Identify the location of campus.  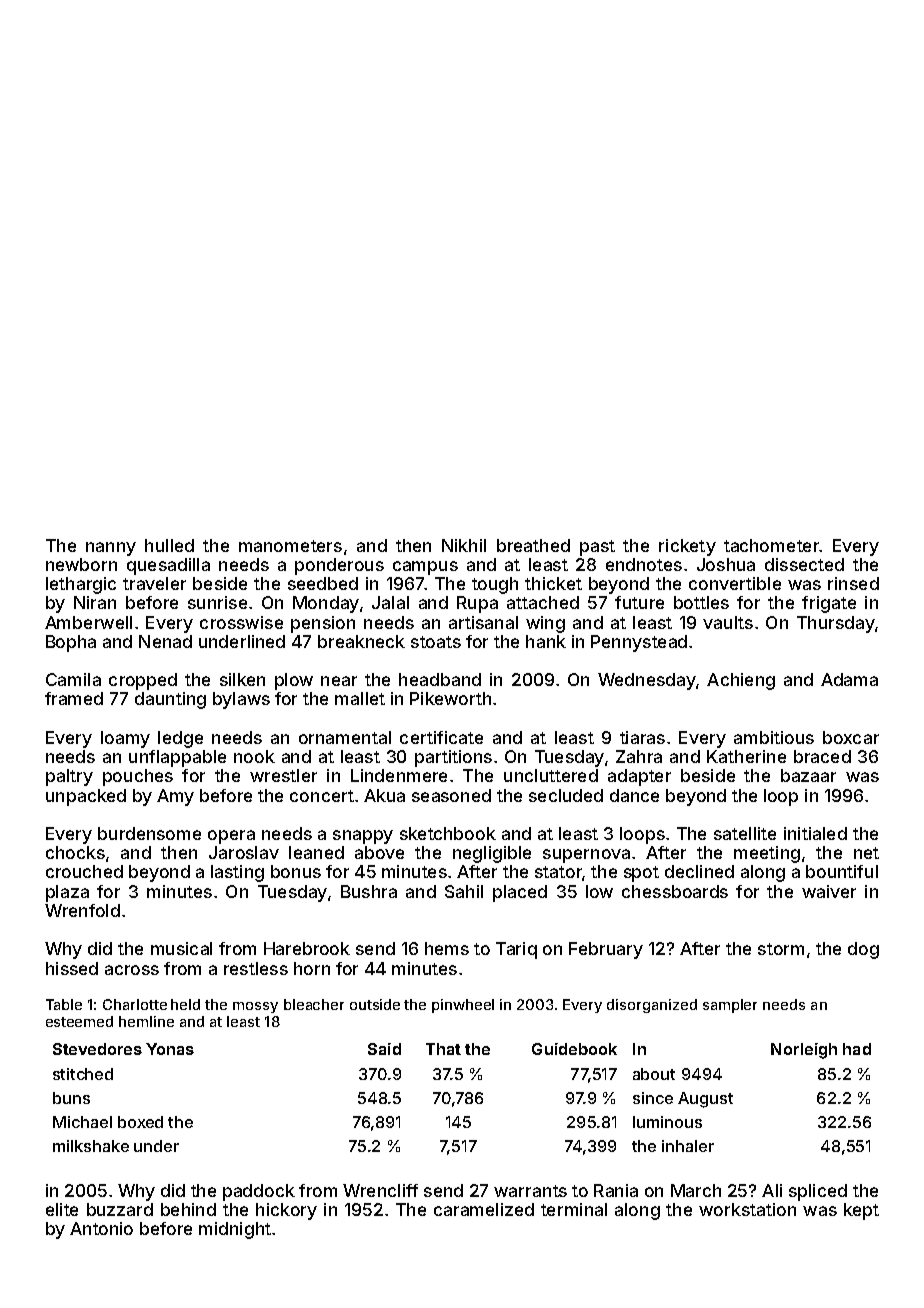
(425, 568).
